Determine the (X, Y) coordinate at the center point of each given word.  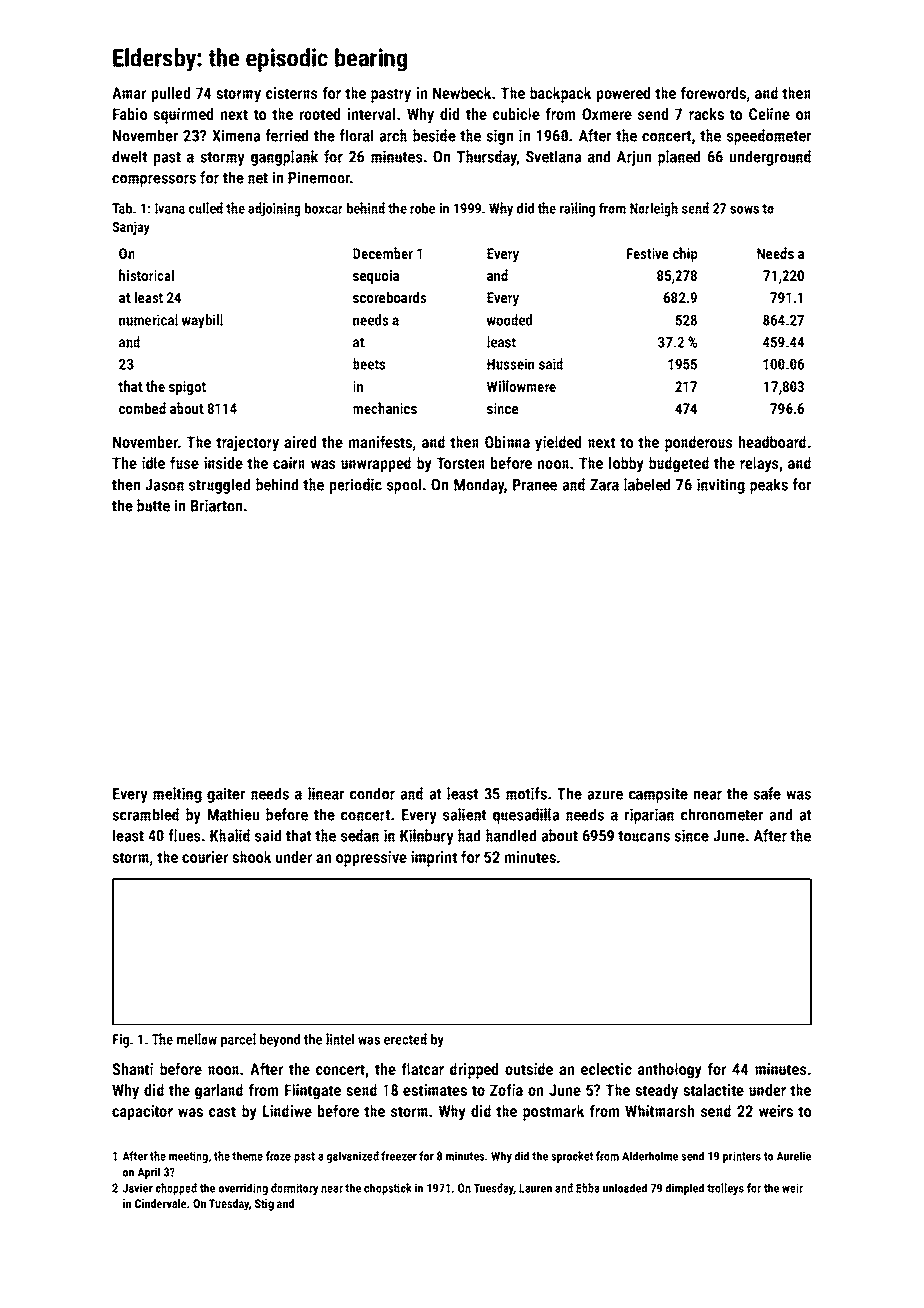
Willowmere (521, 386)
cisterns (292, 93)
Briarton (216, 505)
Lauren (535, 1188)
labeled (647, 484)
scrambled (145, 814)
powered (623, 95)
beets (369, 364)
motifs (526, 793)
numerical (148, 320)
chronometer (722, 814)
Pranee (535, 485)
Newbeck (462, 93)
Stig (264, 1205)
